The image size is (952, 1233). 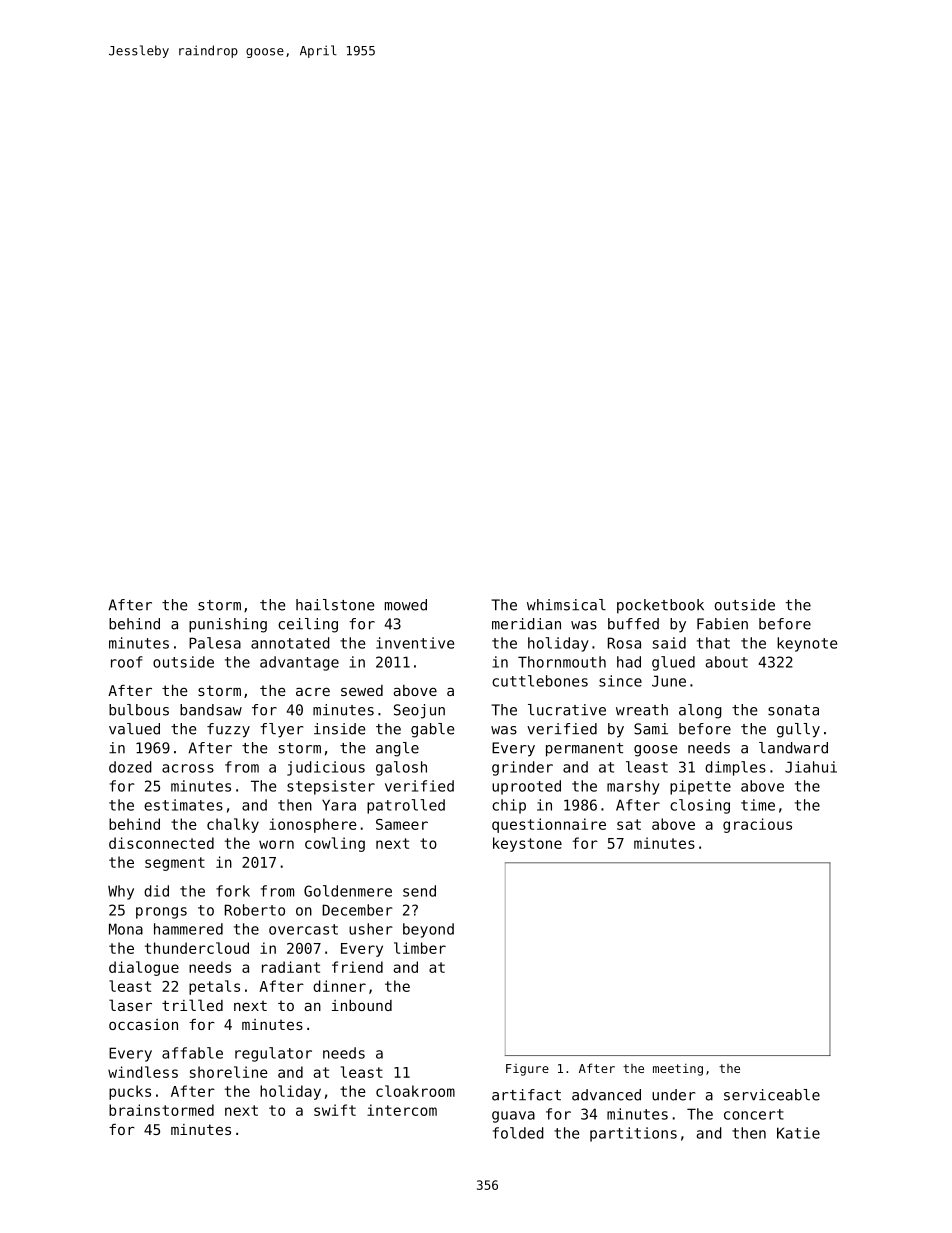 I want to click on Mona, so click(x=126, y=929).
